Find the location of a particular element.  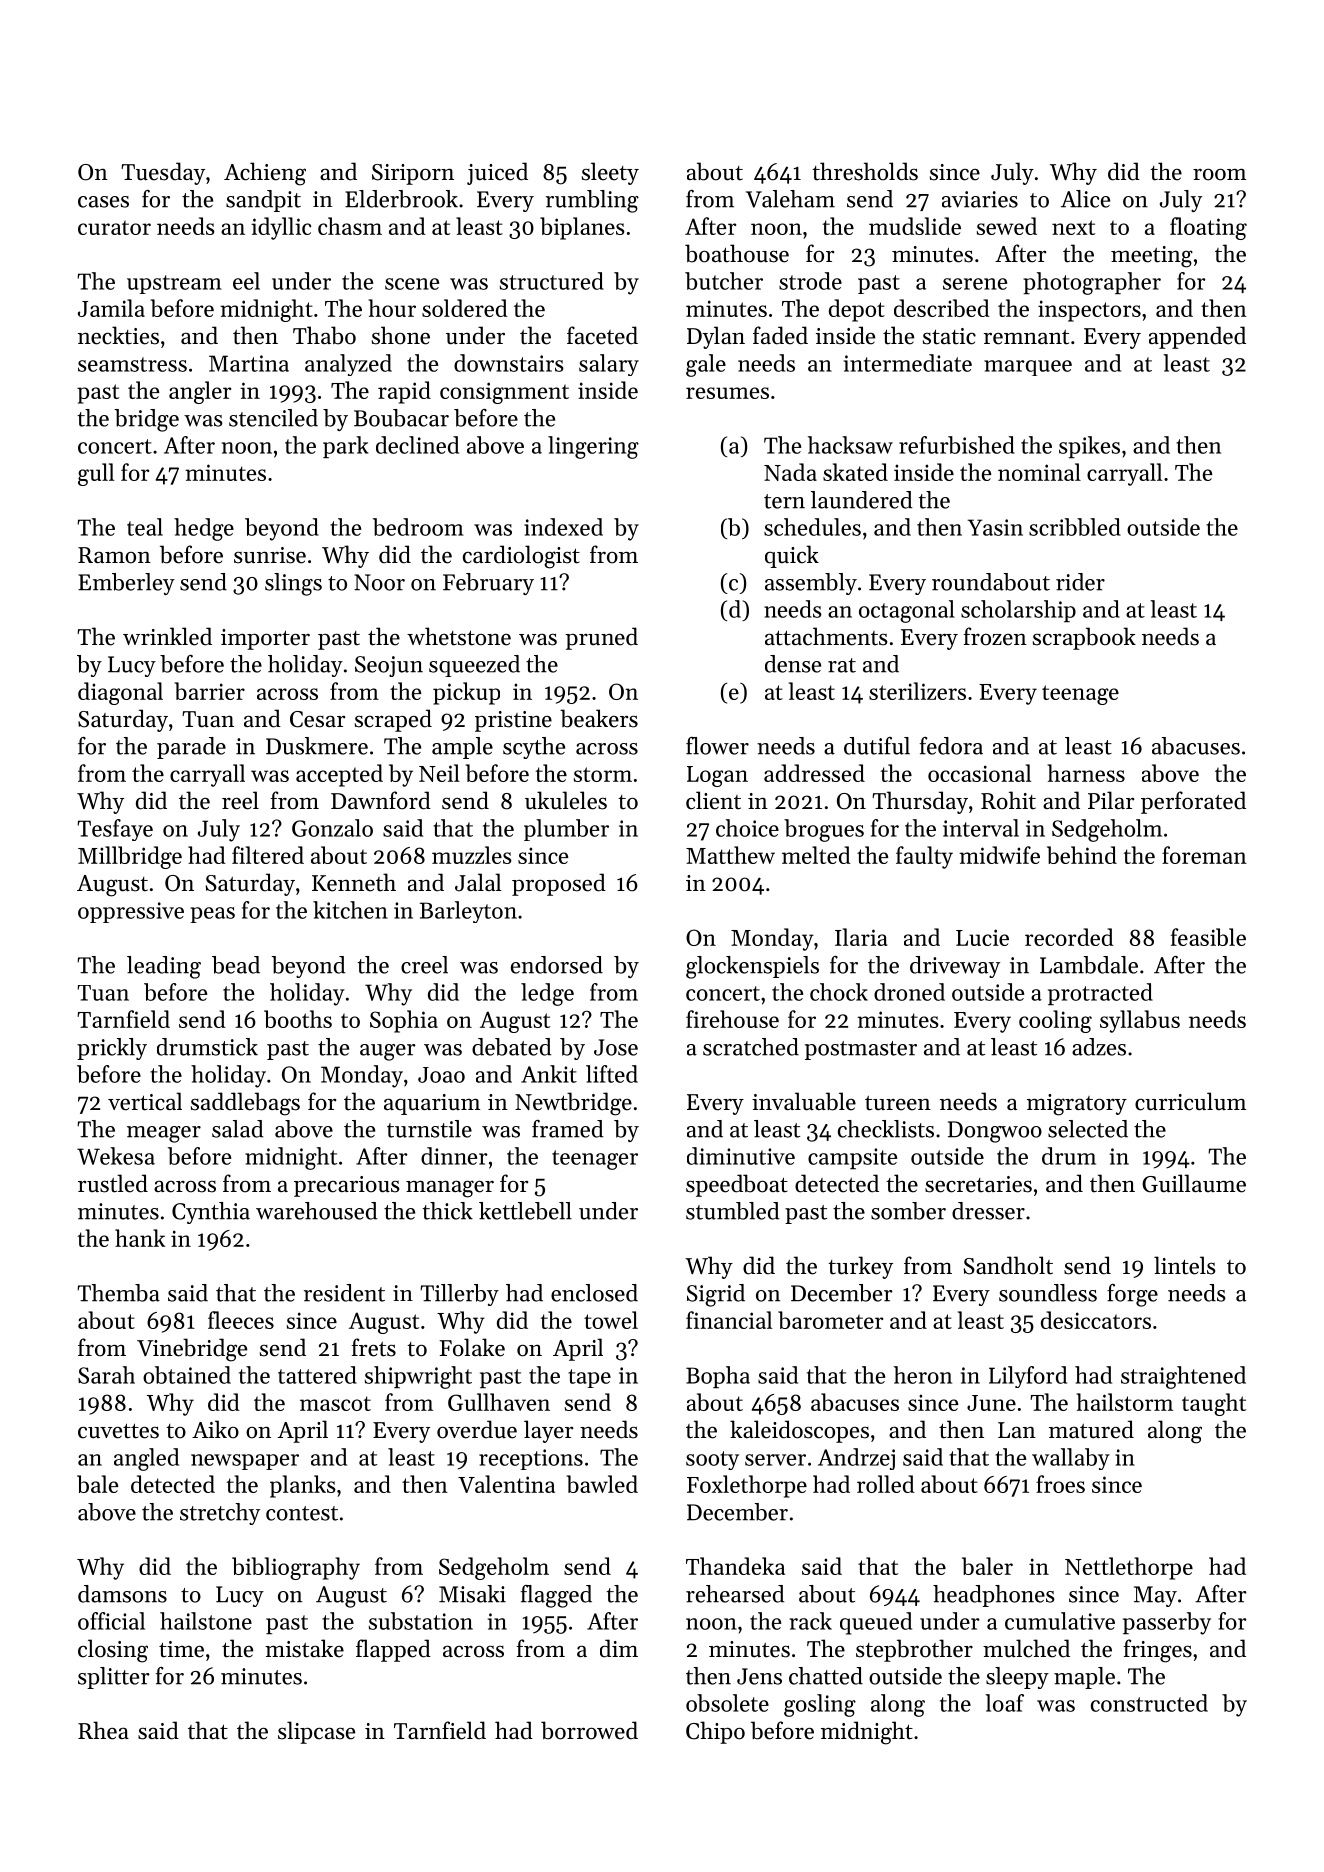

declined is located at coordinates (417, 445).
